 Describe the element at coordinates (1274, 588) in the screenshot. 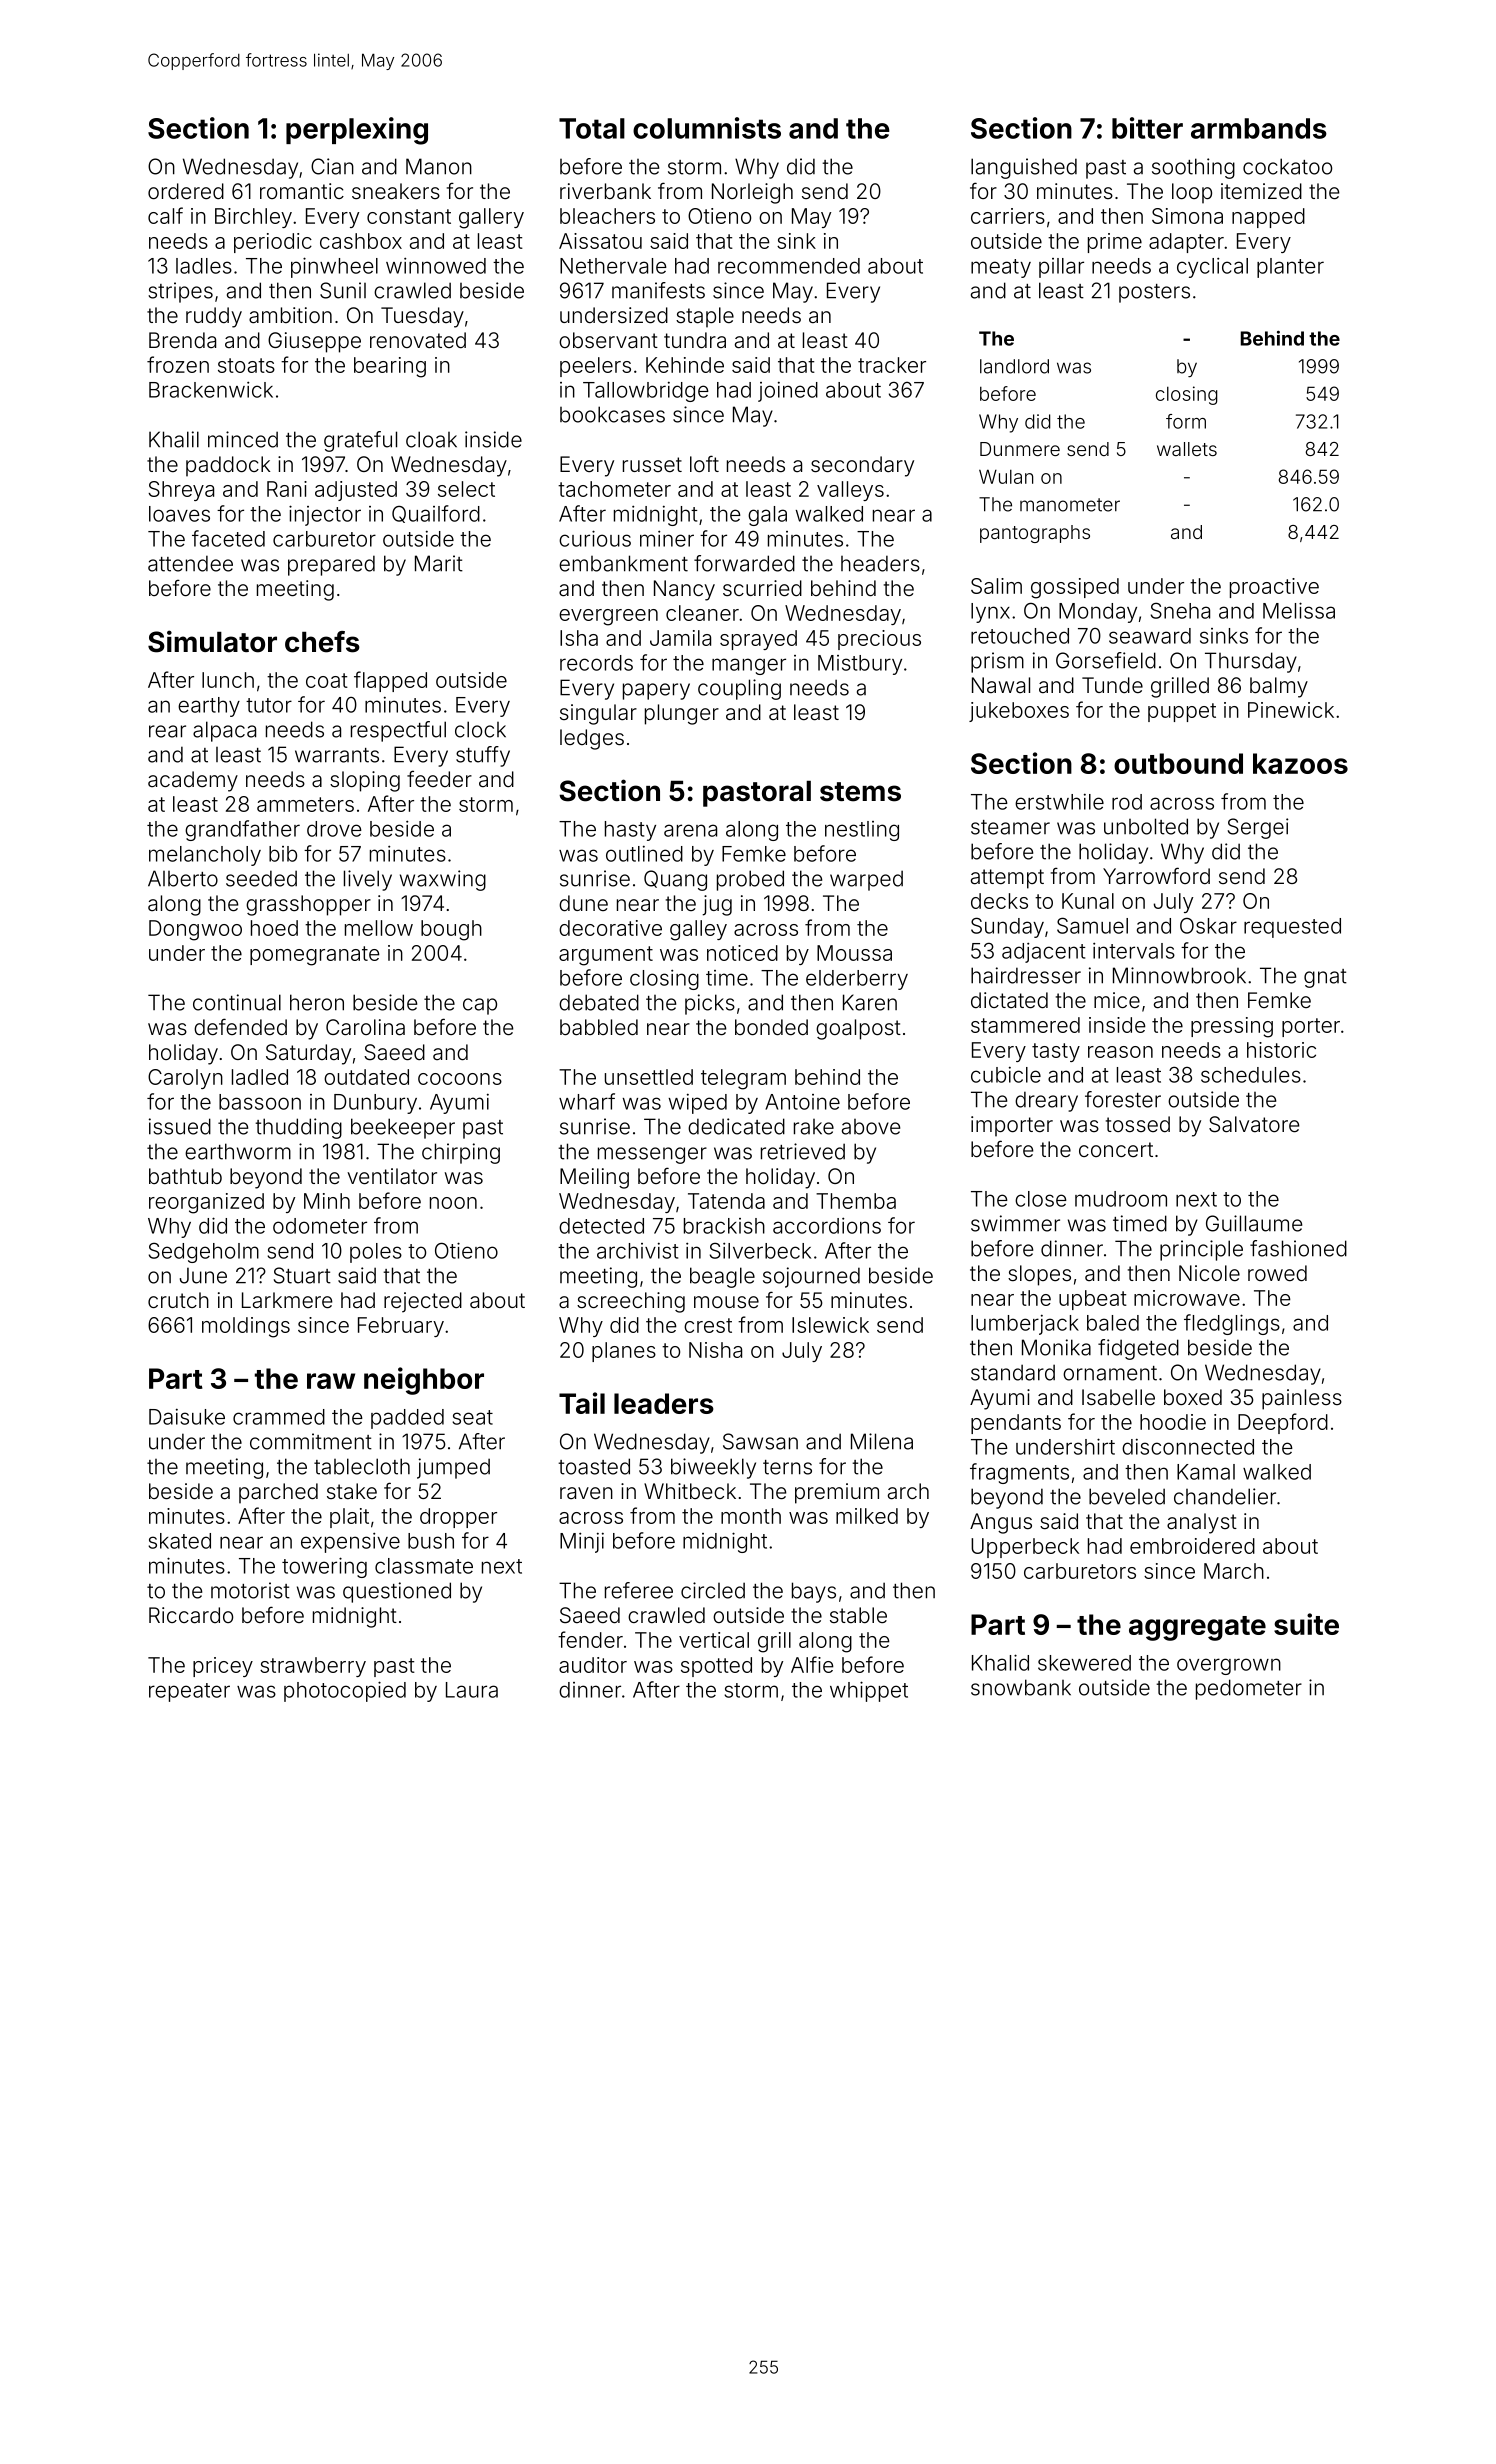

I see `proactive` at that location.
